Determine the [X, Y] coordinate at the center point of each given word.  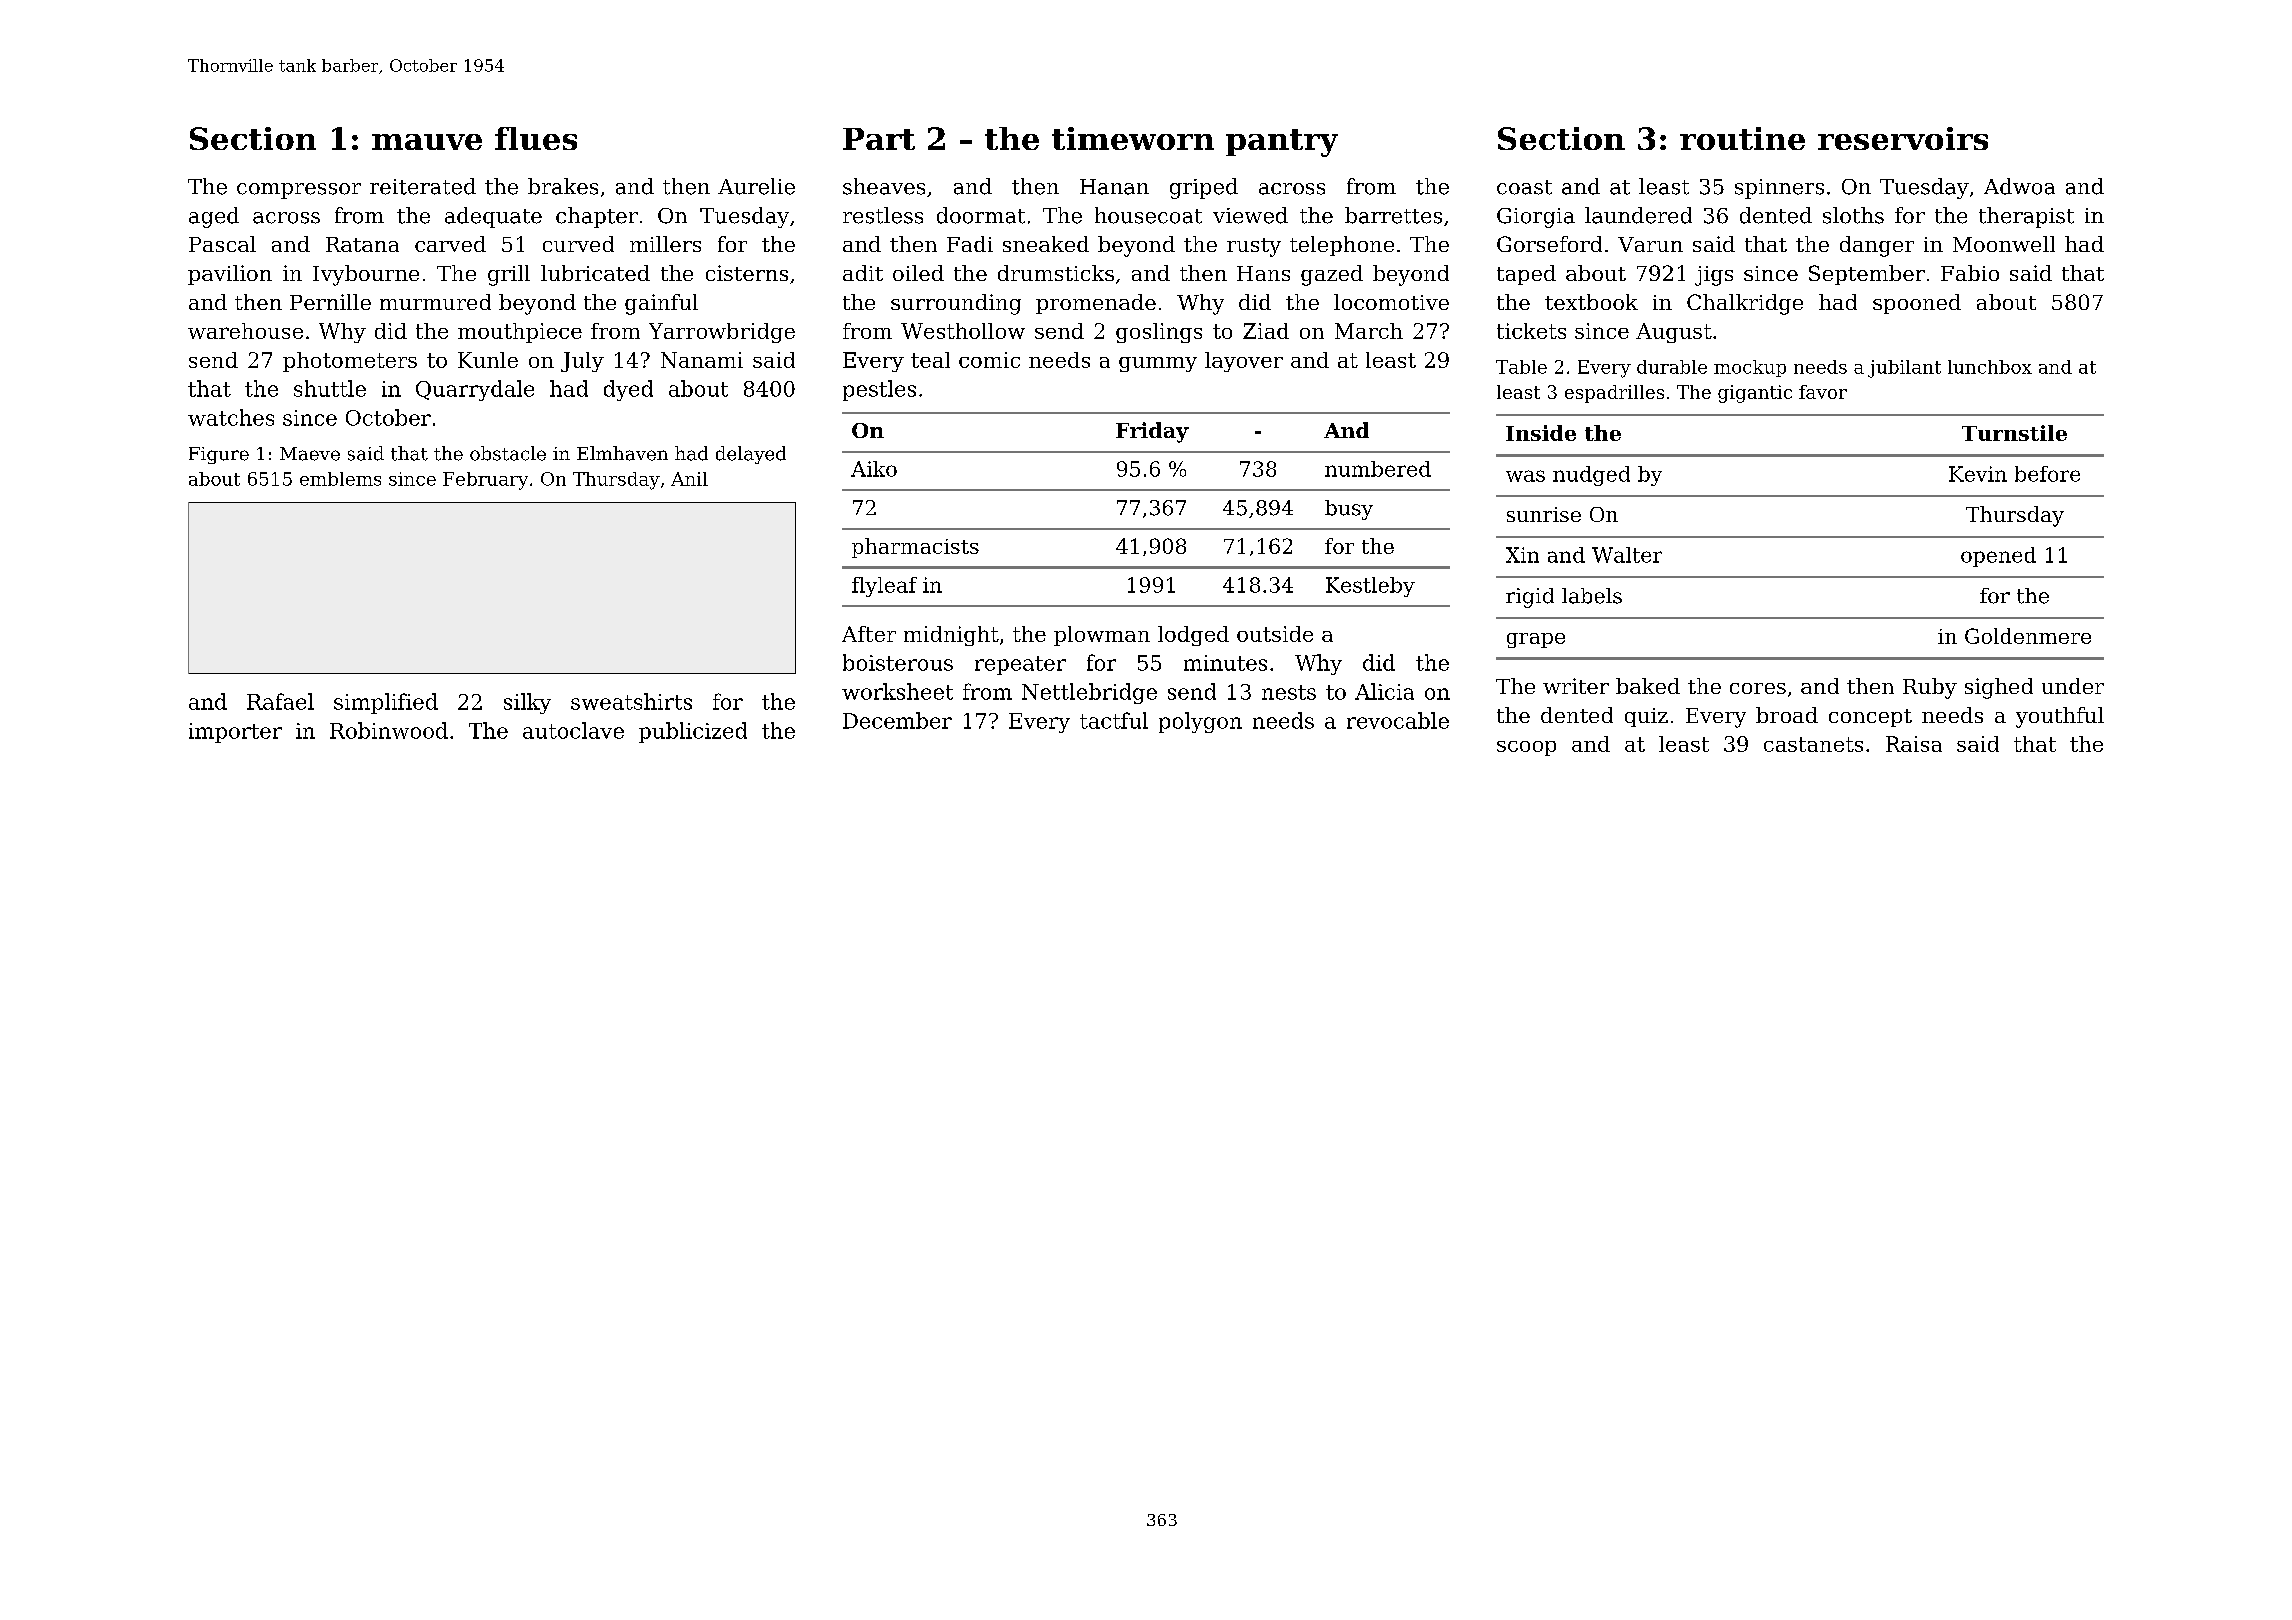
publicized [693, 732]
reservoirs [1903, 138]
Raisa [1914, 744]
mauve [427, 142]
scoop [1526, 748]
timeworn [1133, 138]
